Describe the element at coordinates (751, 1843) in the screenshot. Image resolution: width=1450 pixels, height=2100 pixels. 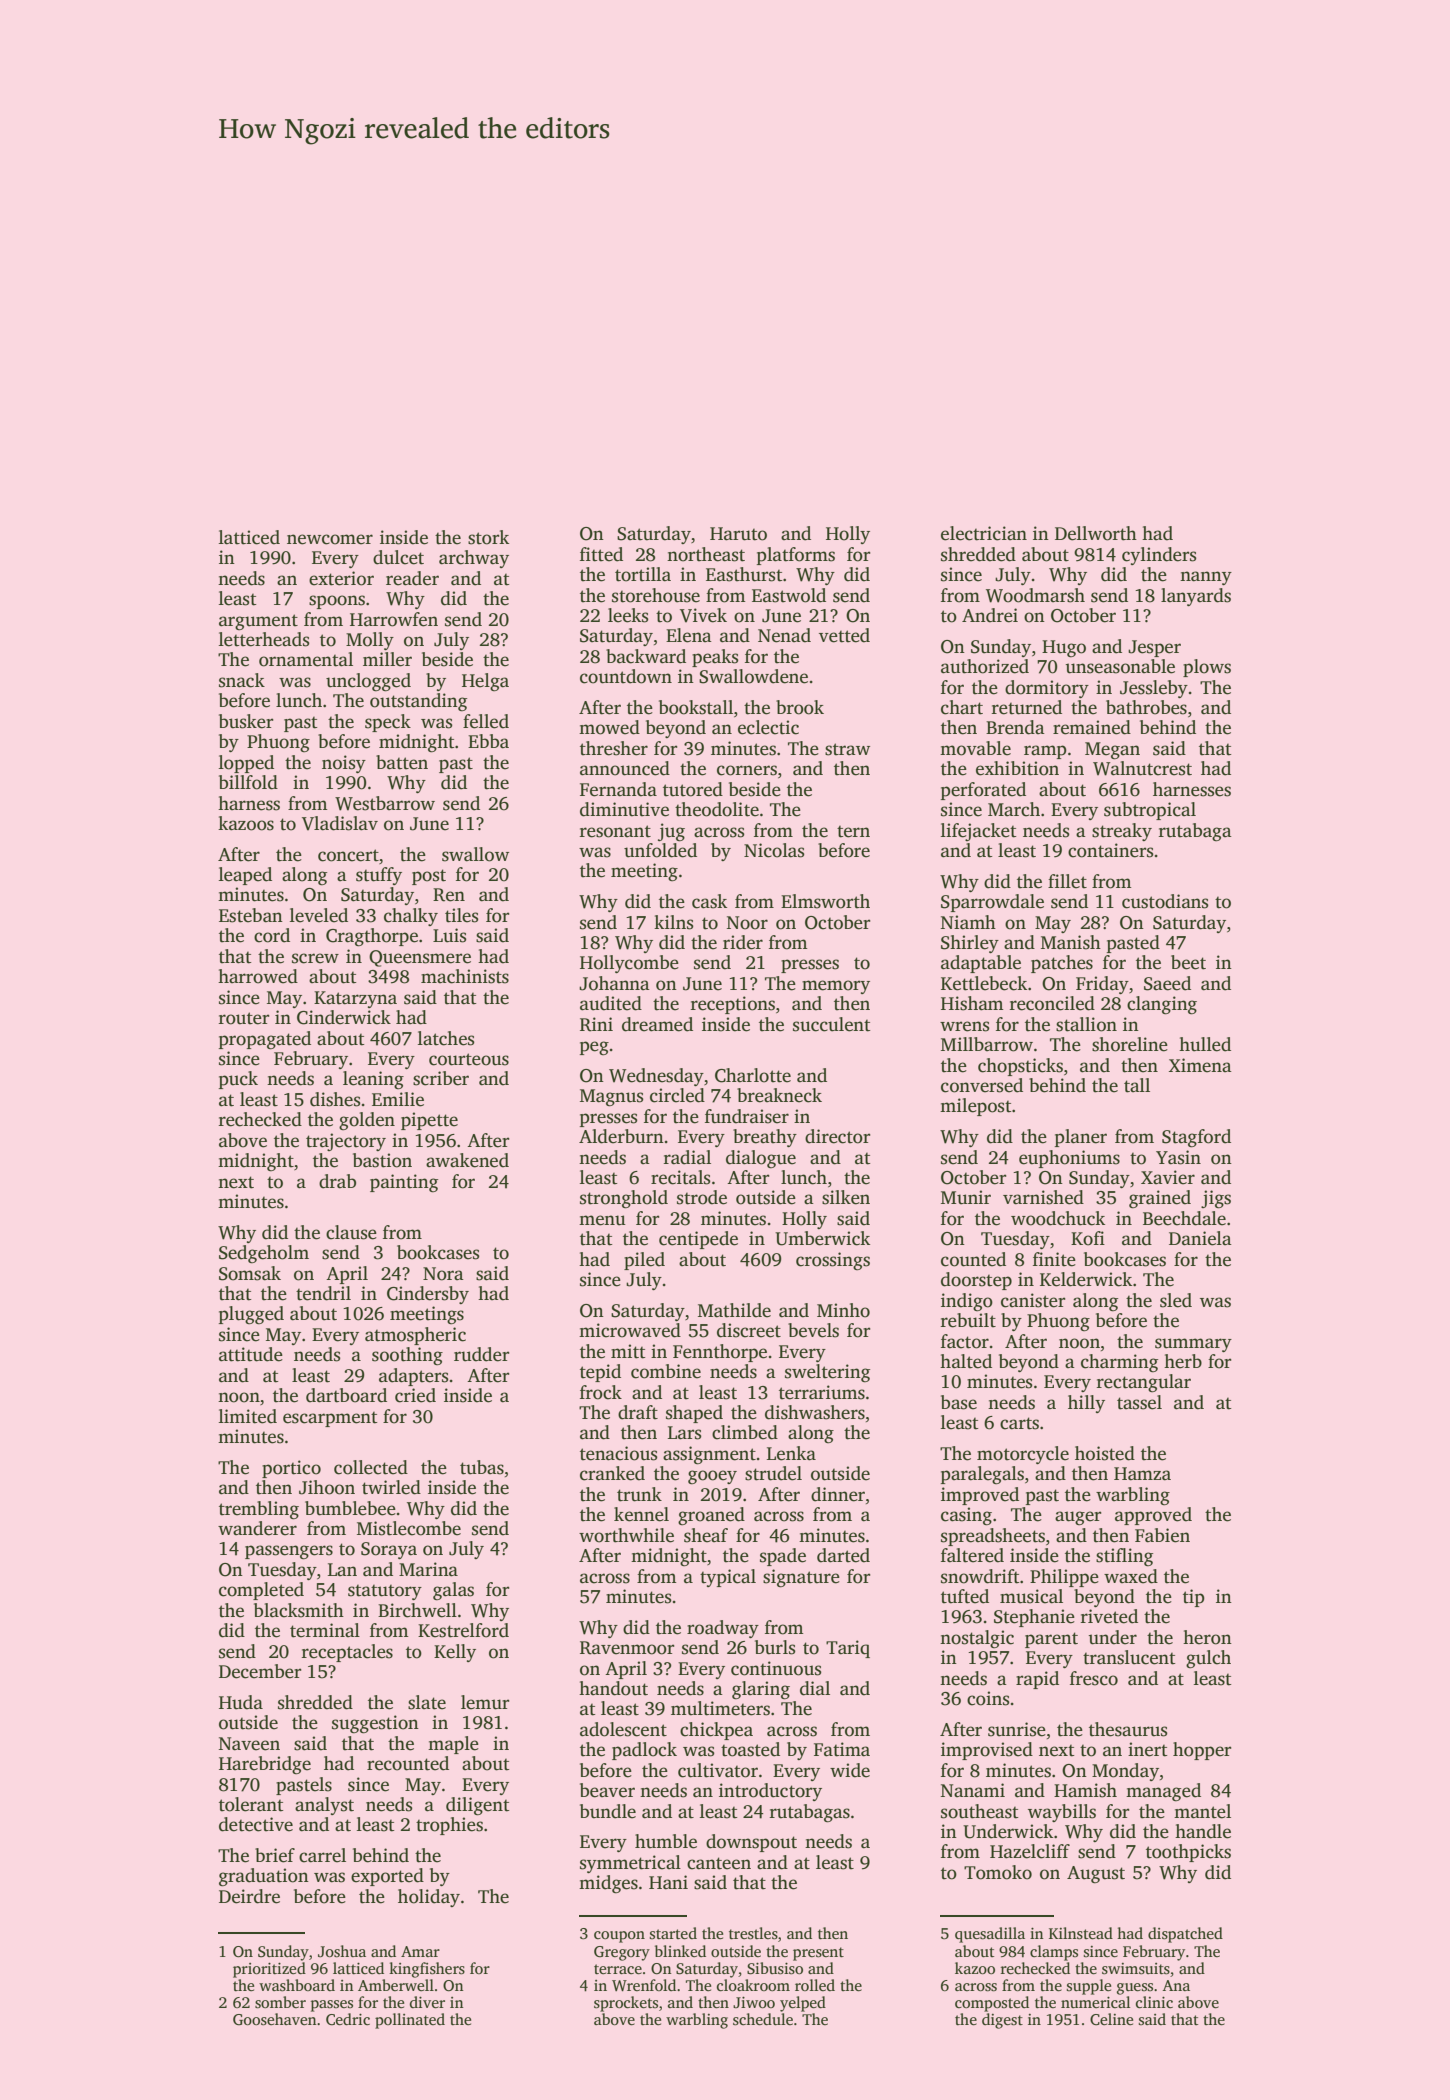
I see `downspout` at that location.
